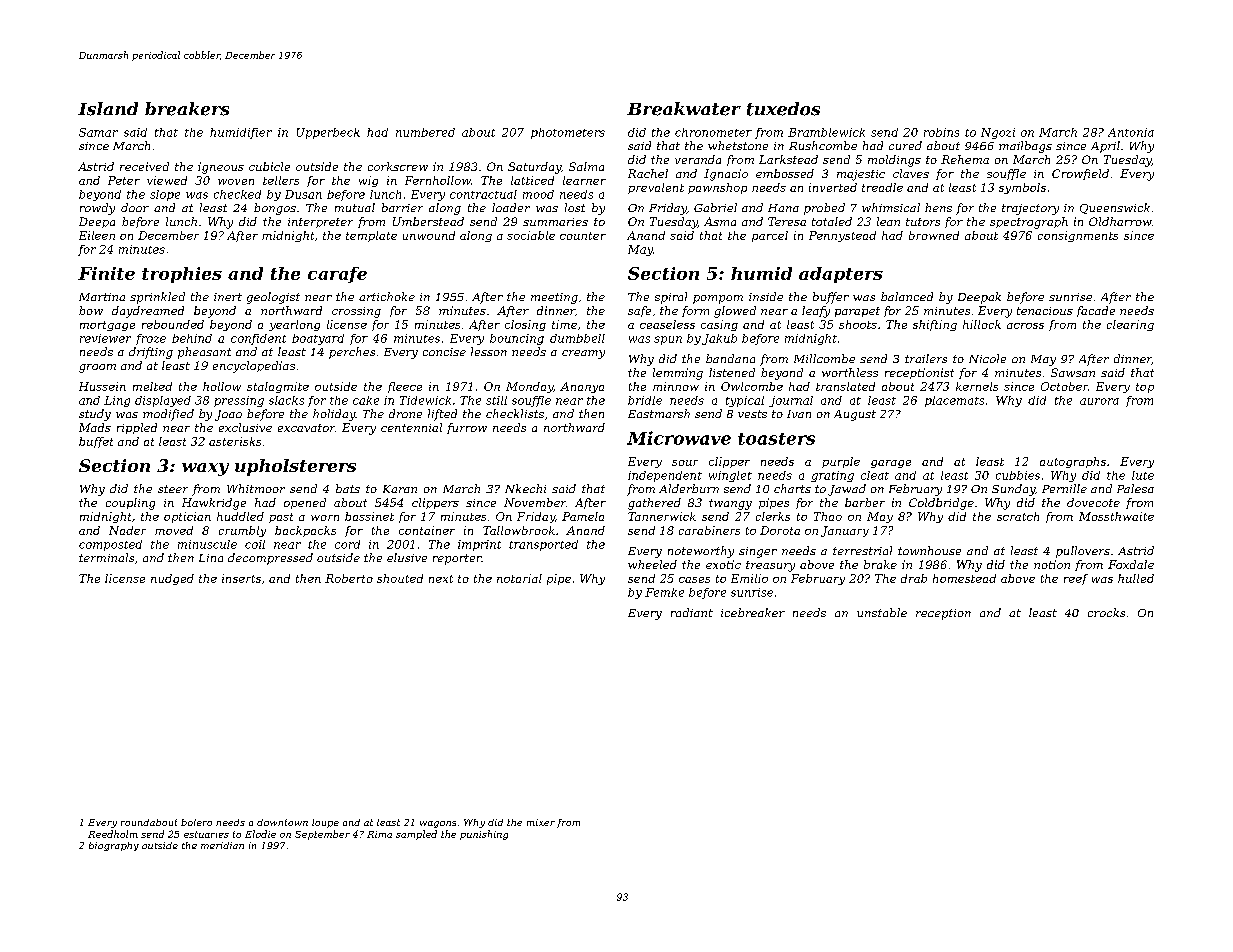 The width and height of the page is (1233, 952). Describe the element at coordinates (541, 822) in the page. I see `mixer` at that location.
